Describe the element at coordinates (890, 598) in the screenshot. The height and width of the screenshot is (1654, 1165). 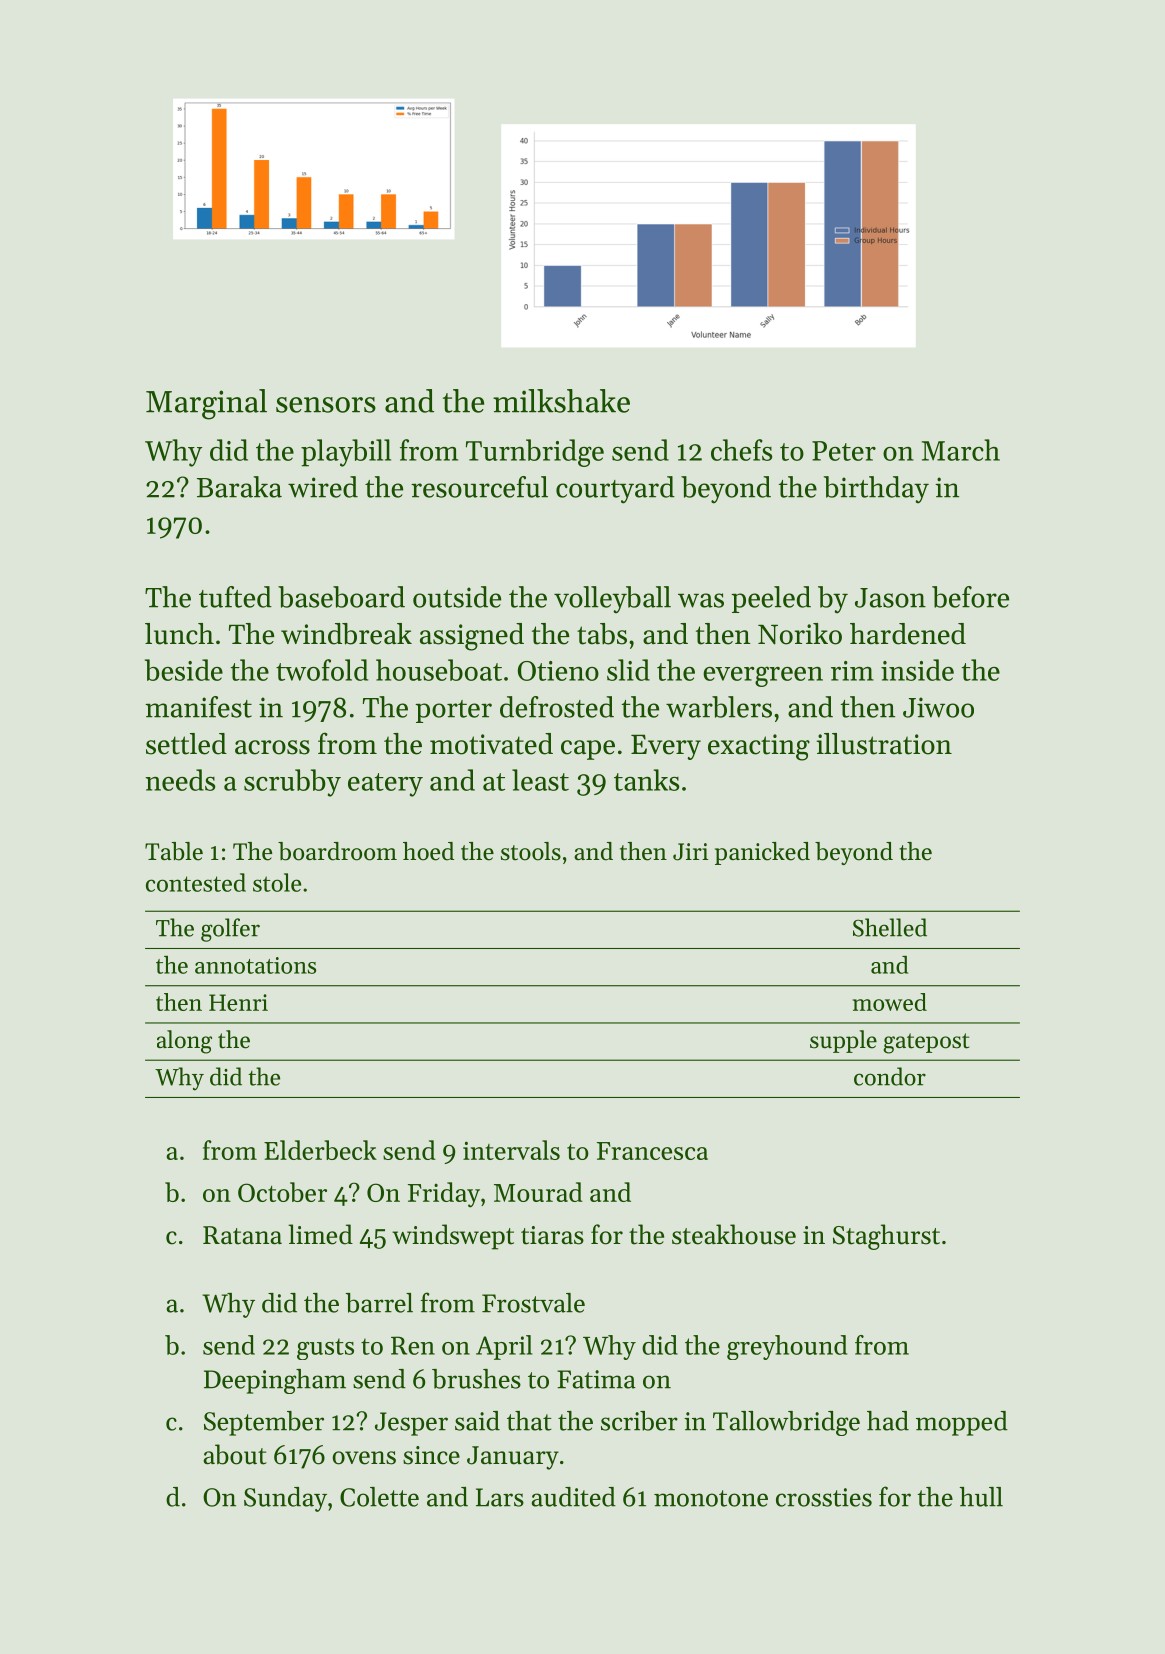
I see `Jason` at that location.
